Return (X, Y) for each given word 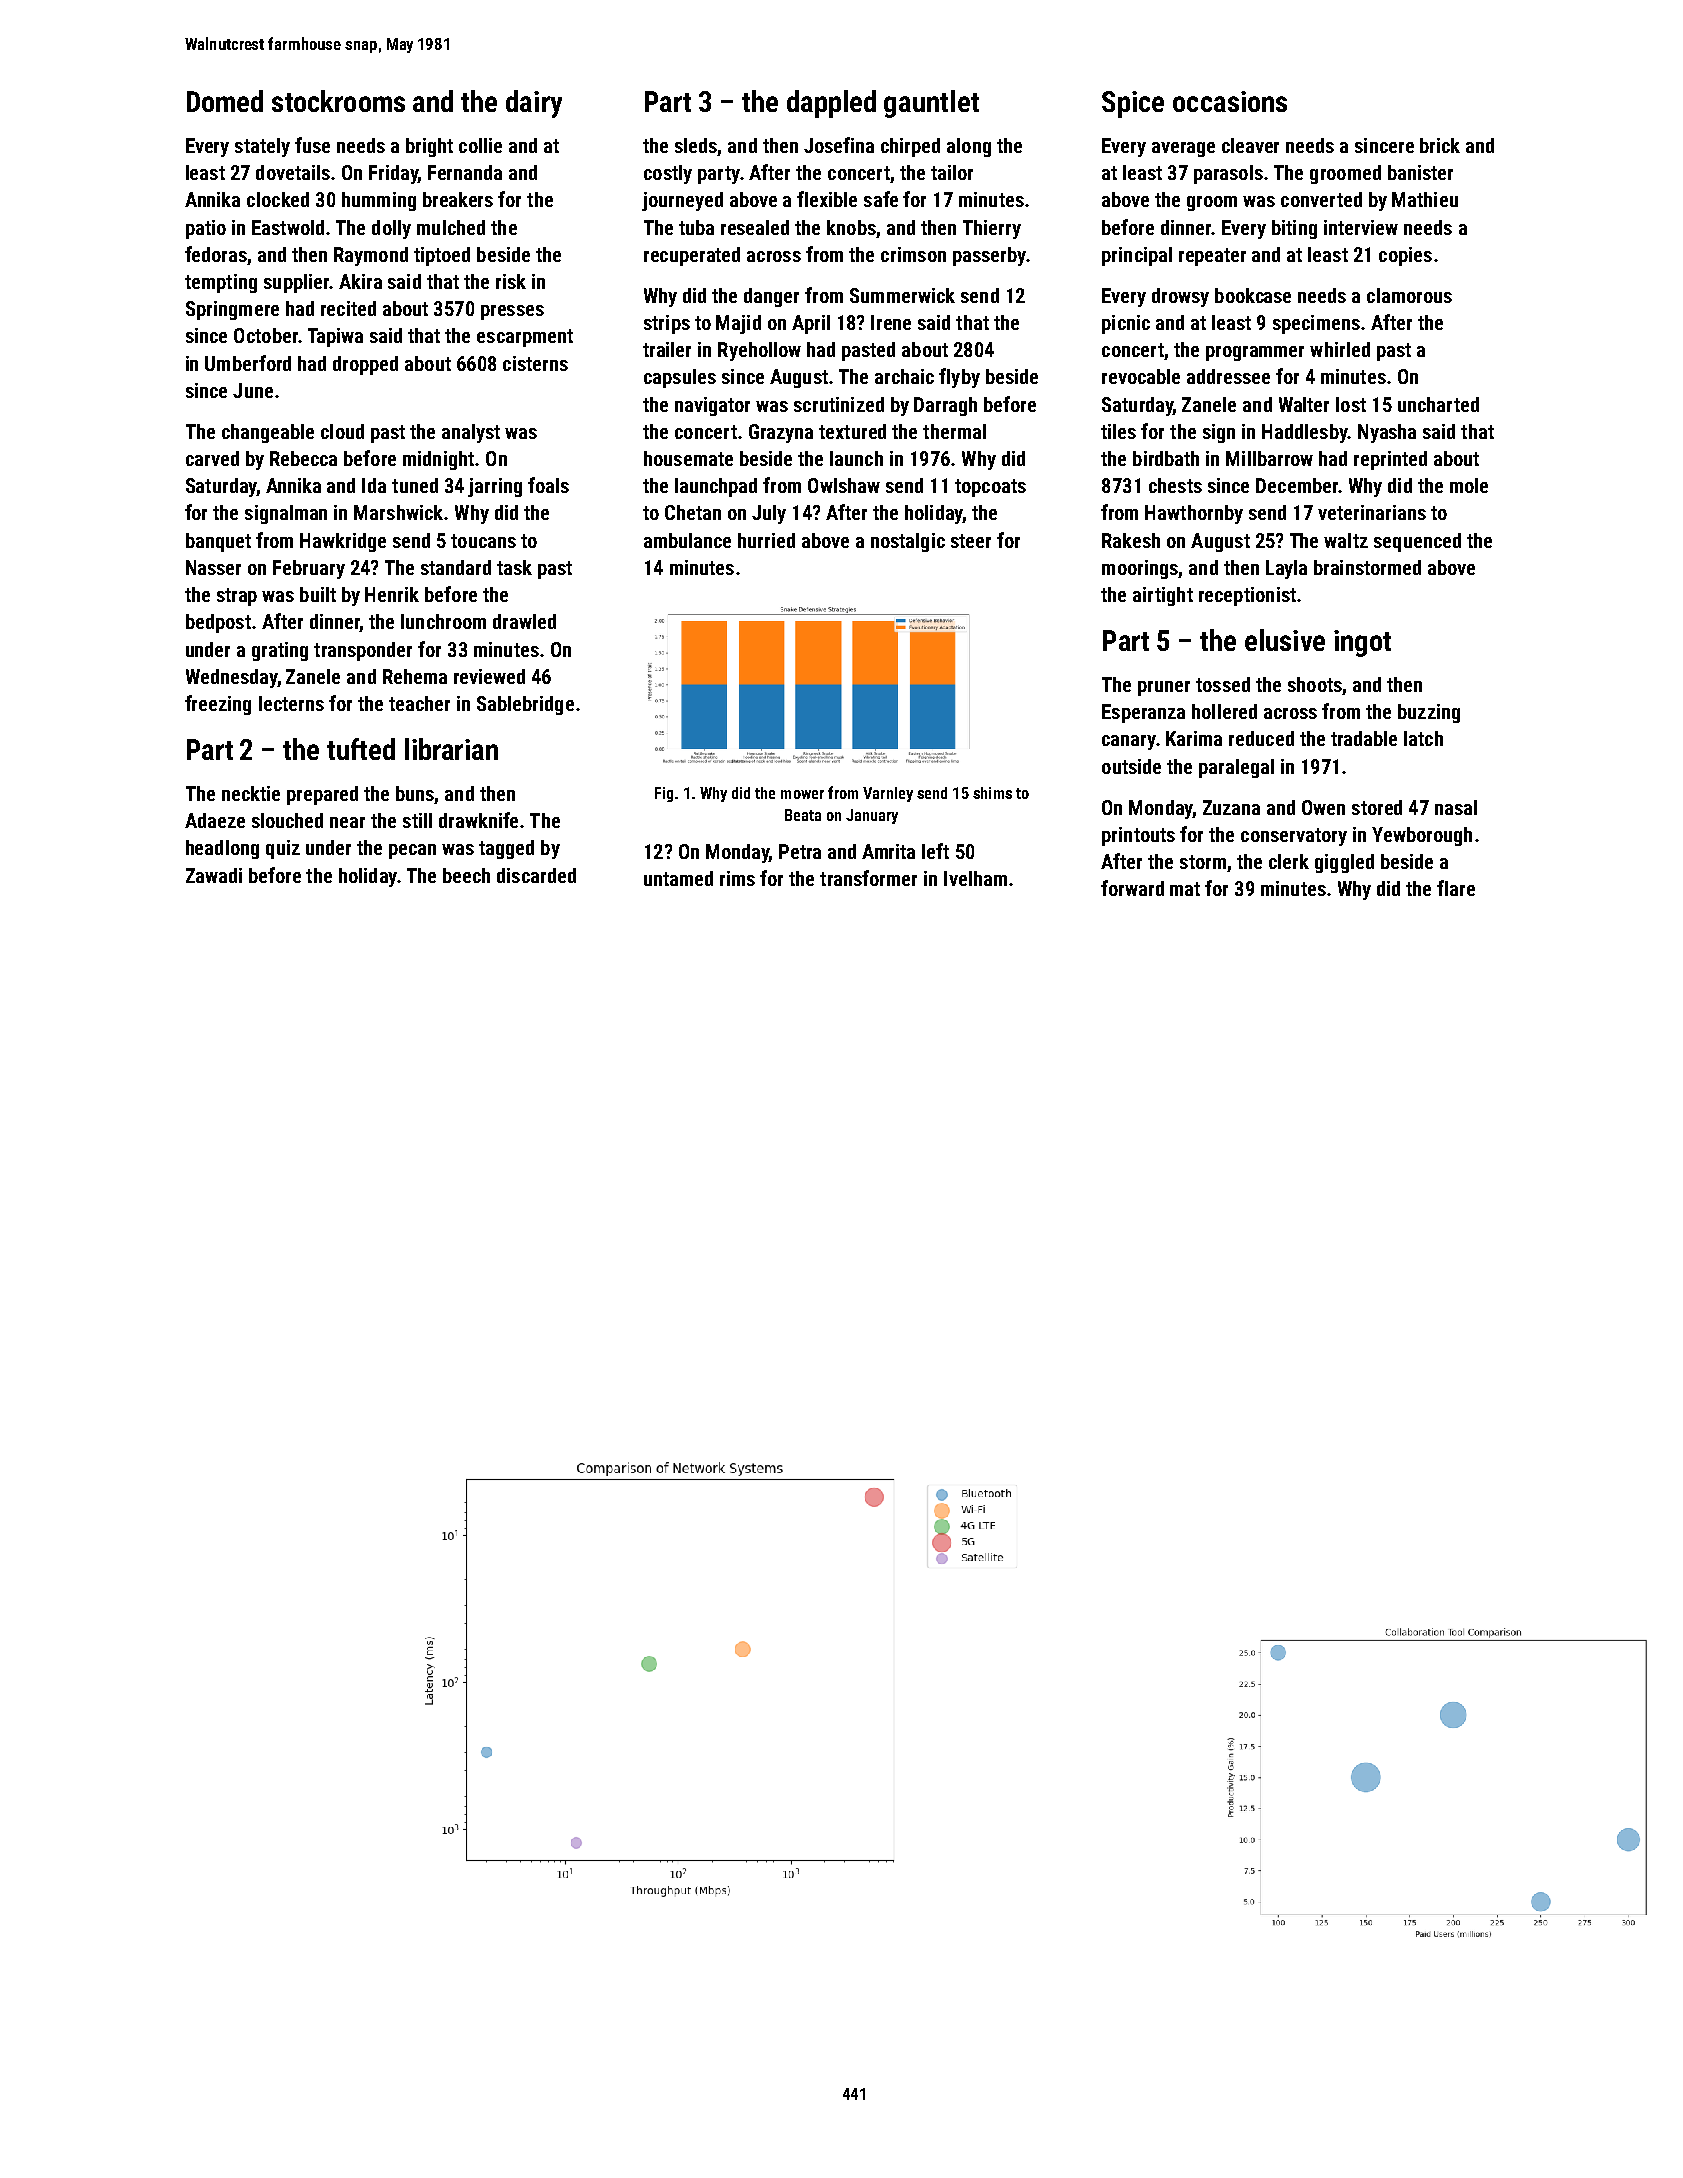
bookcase (1253, 295)
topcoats (990, 488)
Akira (360, 281)
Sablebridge (525, 705)
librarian (451, 749)
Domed (225, 101)
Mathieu (1425, 199)
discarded (536, 875)
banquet (218, 542)
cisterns (535, 363)
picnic (1126, 324)
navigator (712, 406)
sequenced (1417, 542)
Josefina (839, 145)
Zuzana (1231, 807)
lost (1351, 404)
